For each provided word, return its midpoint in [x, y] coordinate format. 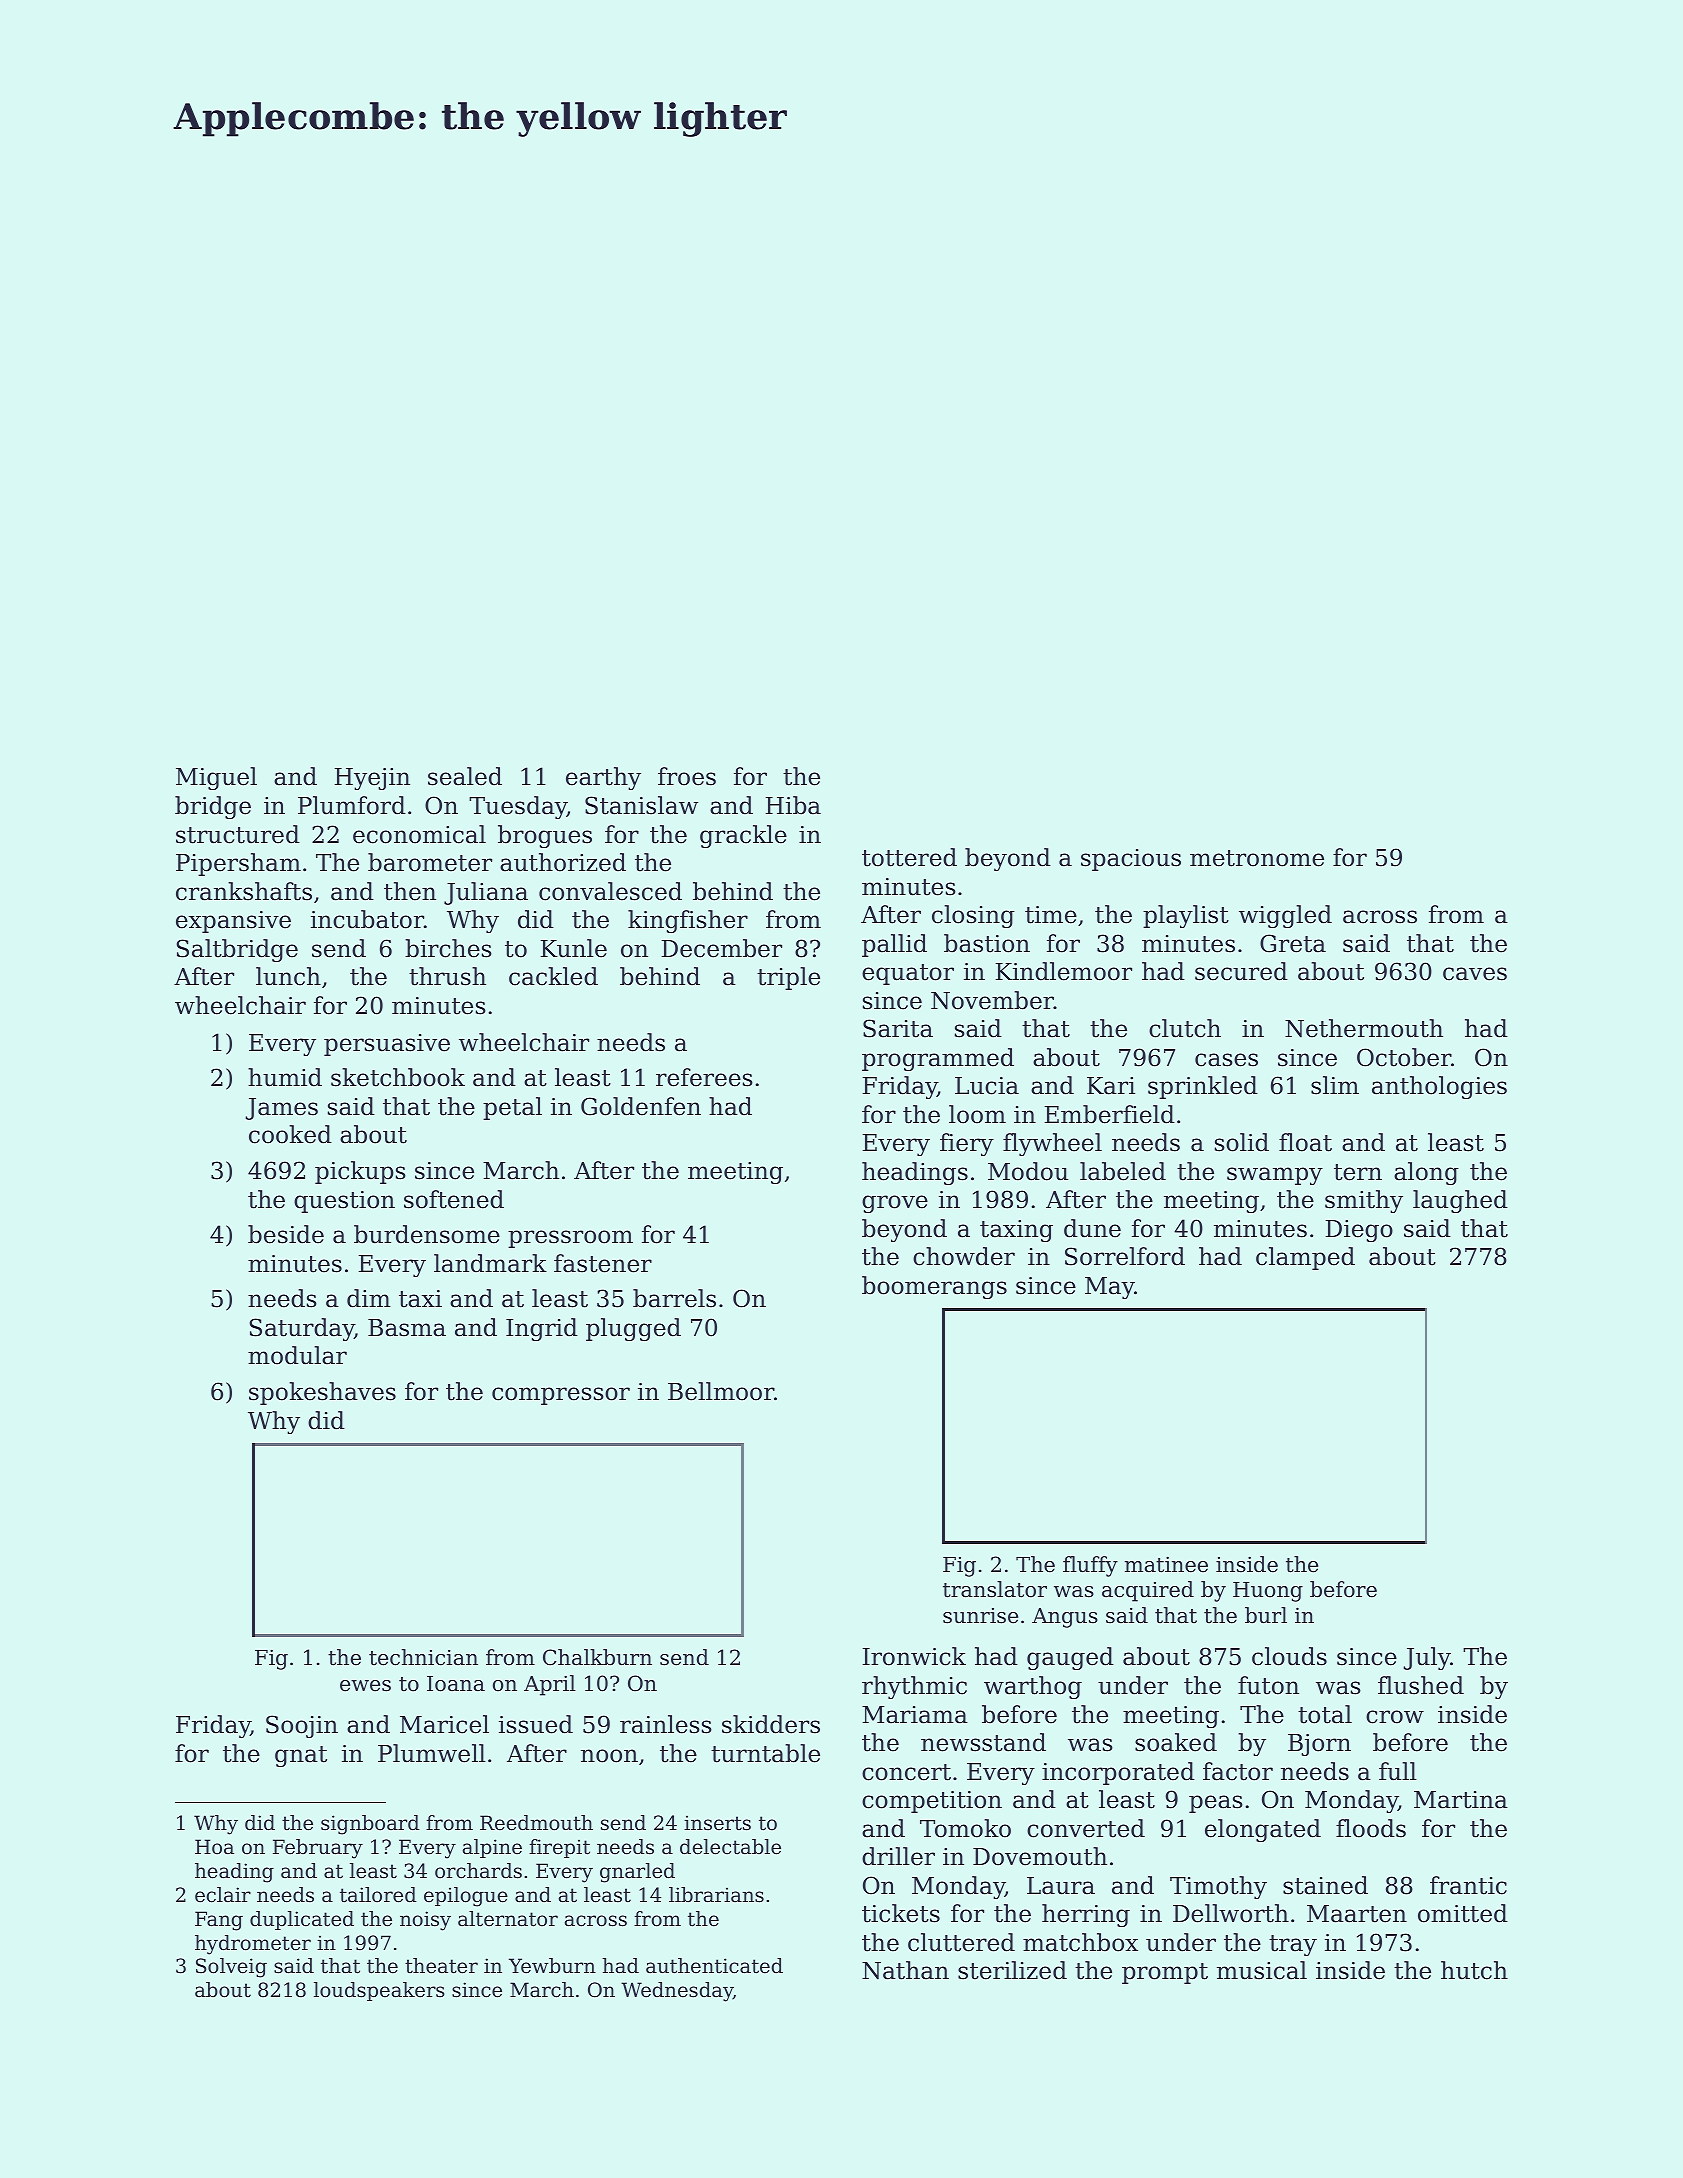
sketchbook [398, 1077]
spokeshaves [322, 1393]
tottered [909, 857]
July [1427, 1658]
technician [423, 1657]
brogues [545, 836]
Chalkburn [597, 1657]
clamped [1305, 1258]
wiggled [1285, 916]
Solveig [231, 1968]
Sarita [898, 1028]
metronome [1257, 858]
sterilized [1012, 1970]
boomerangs [934, 1287]
